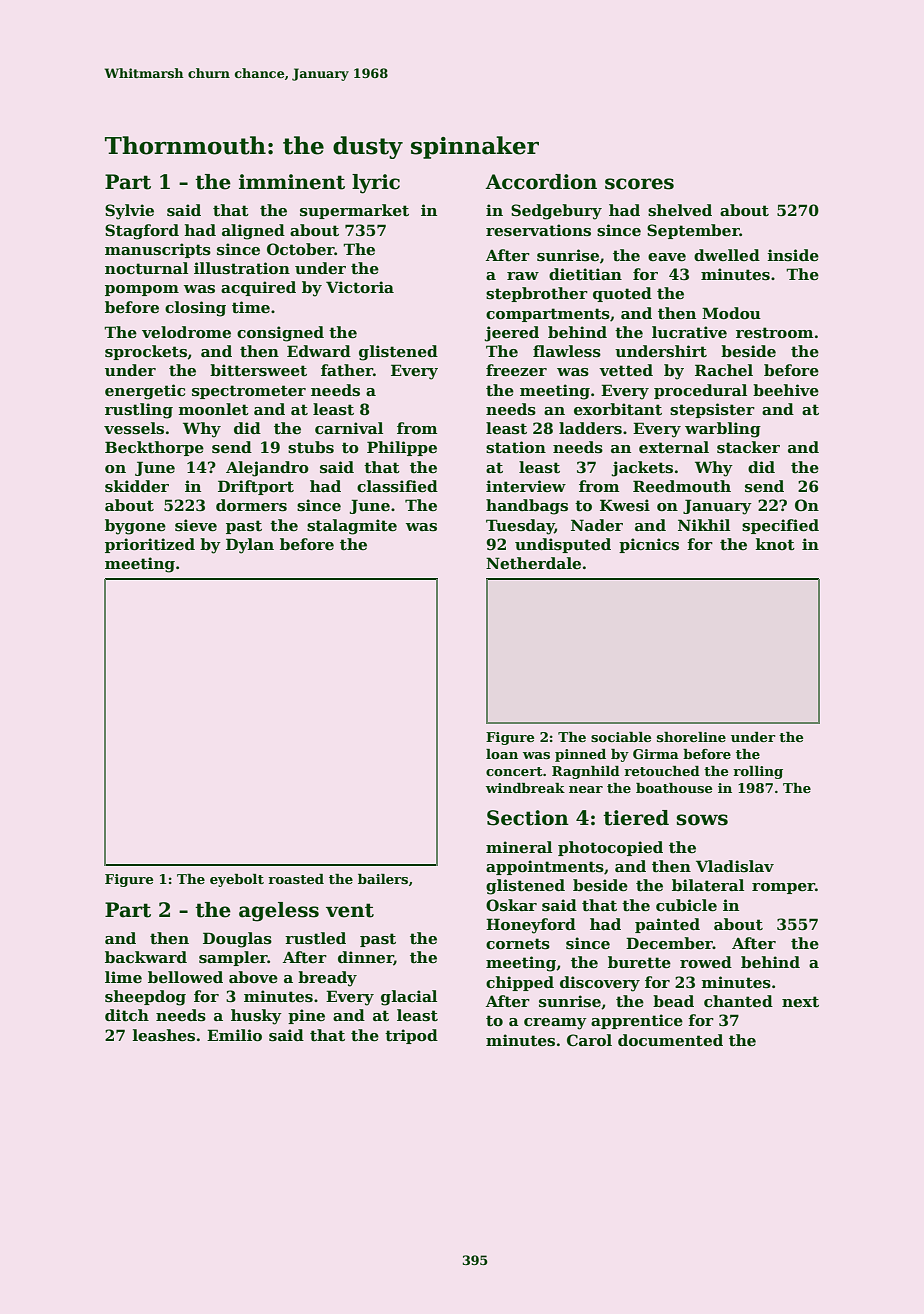 Image resolution: width=924 pixels, height=1314 pixels. Describe the element at coordinates (146, 268) in the page. I see `nocturnal` at that location.
